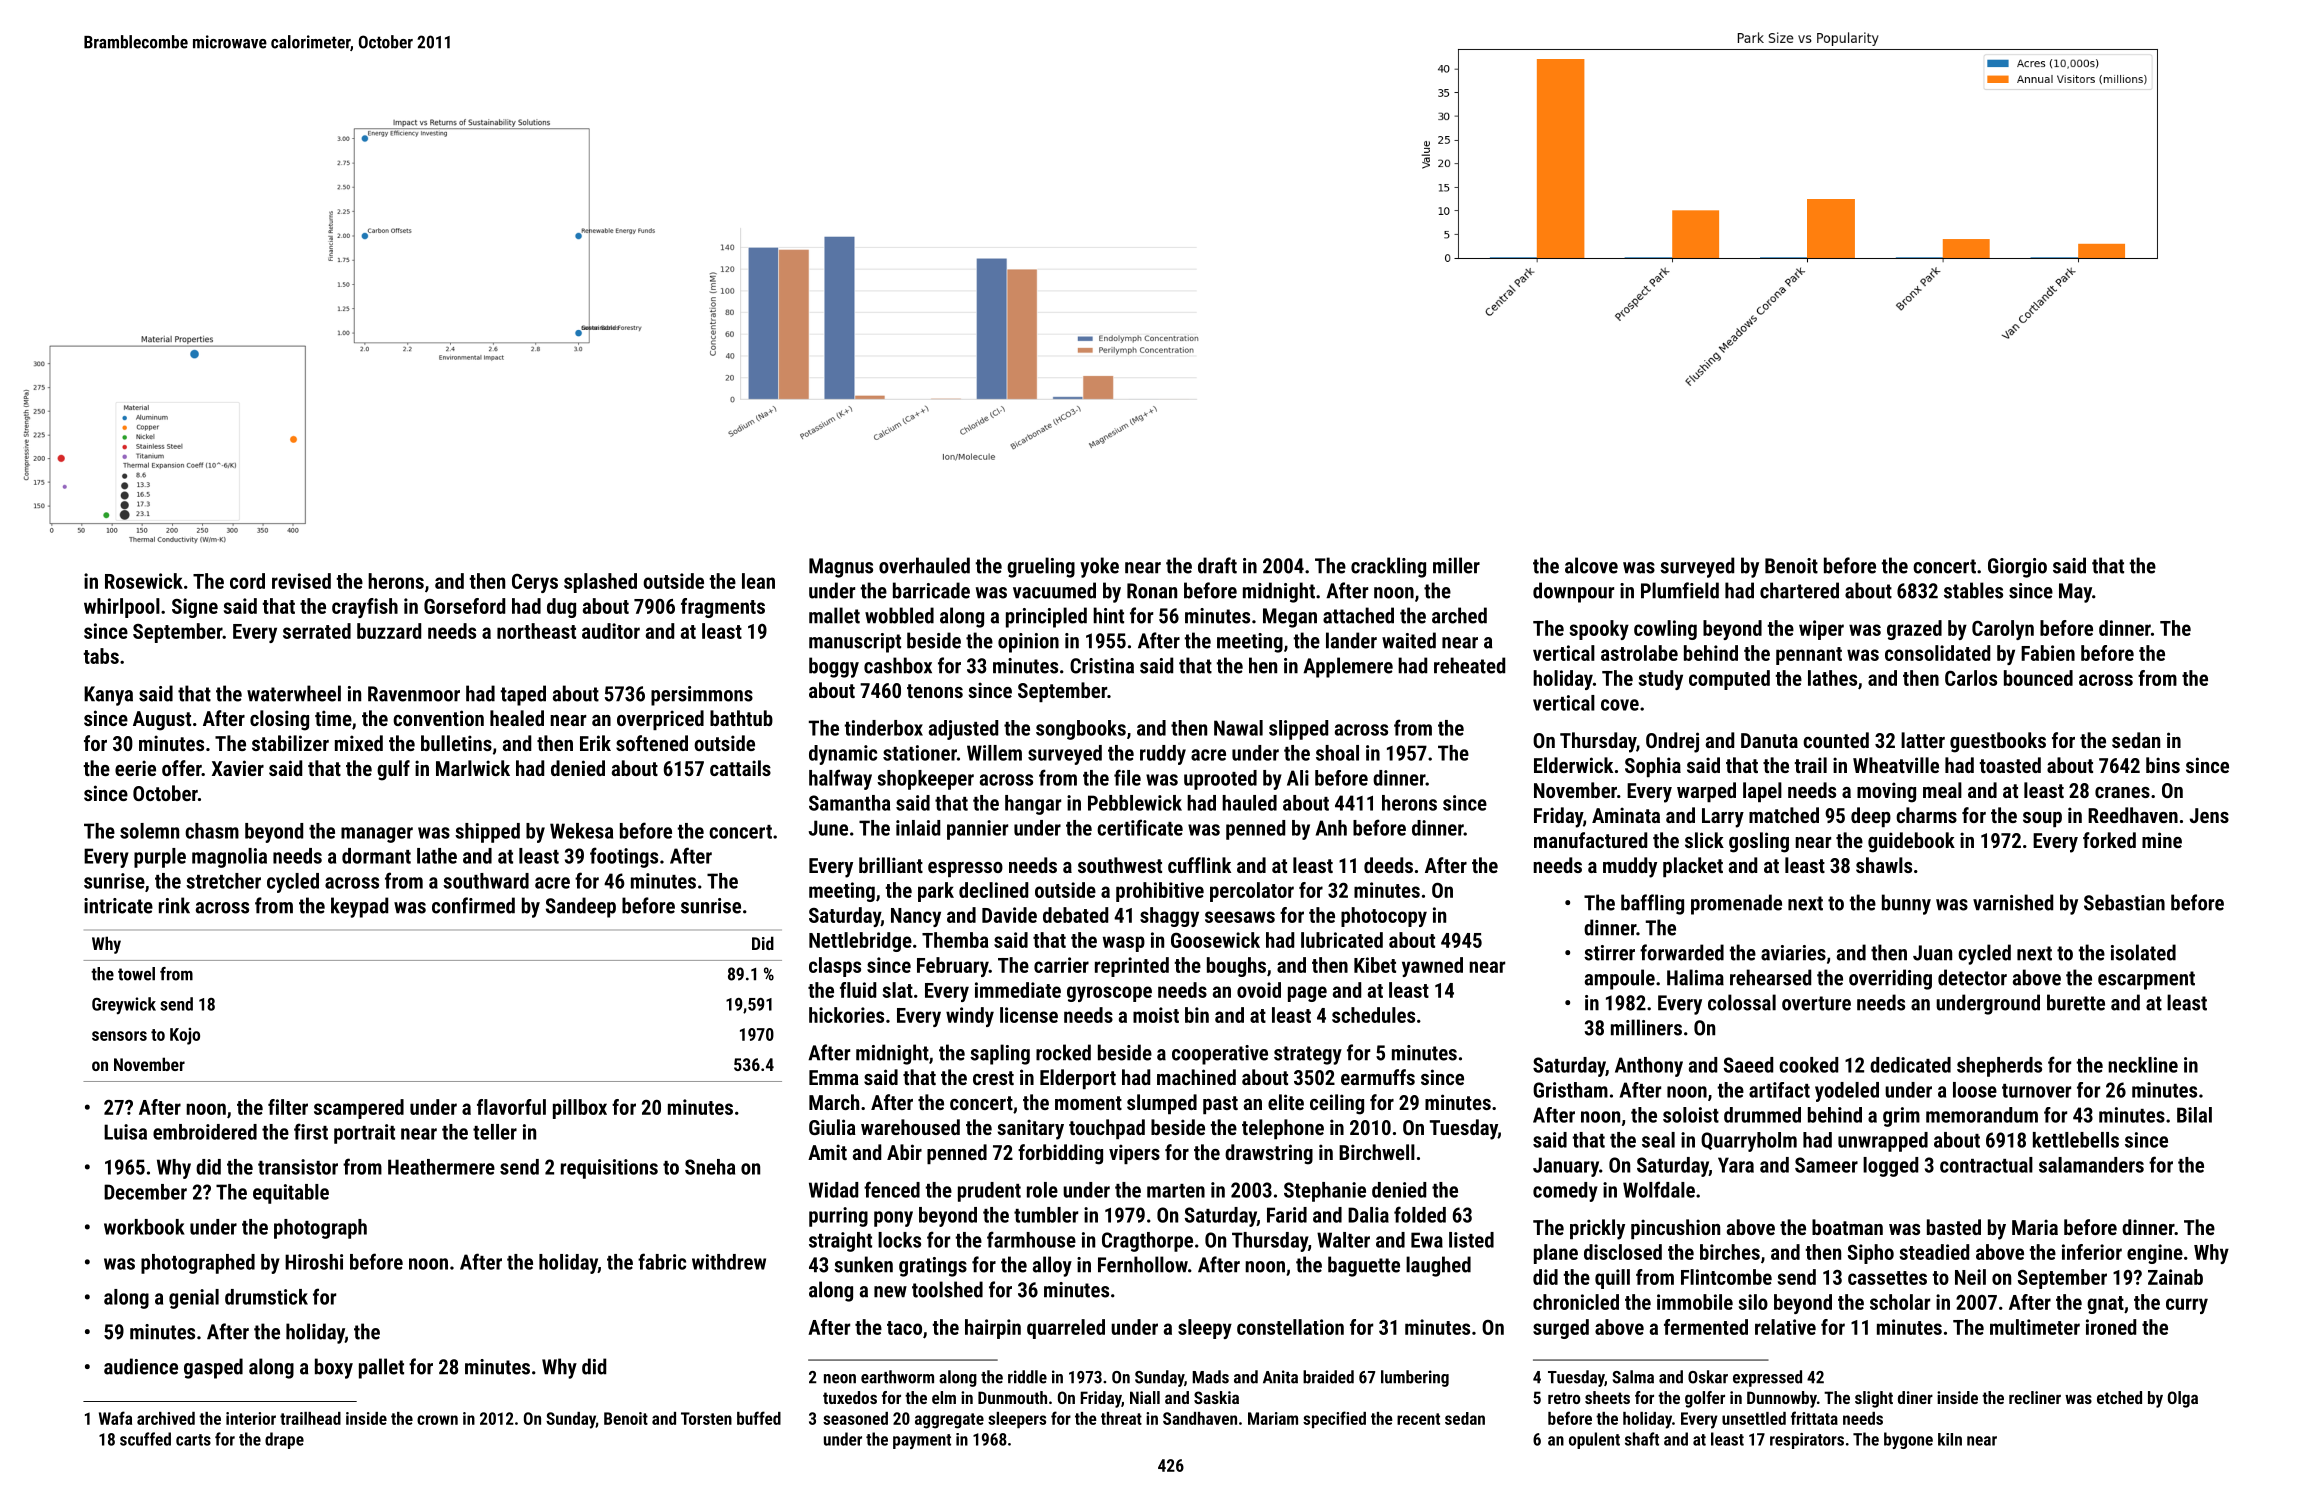 Image resolution: width=2315 pixels, height=1498 pixels. I want to click on manufactured, so click(1590, 840).
